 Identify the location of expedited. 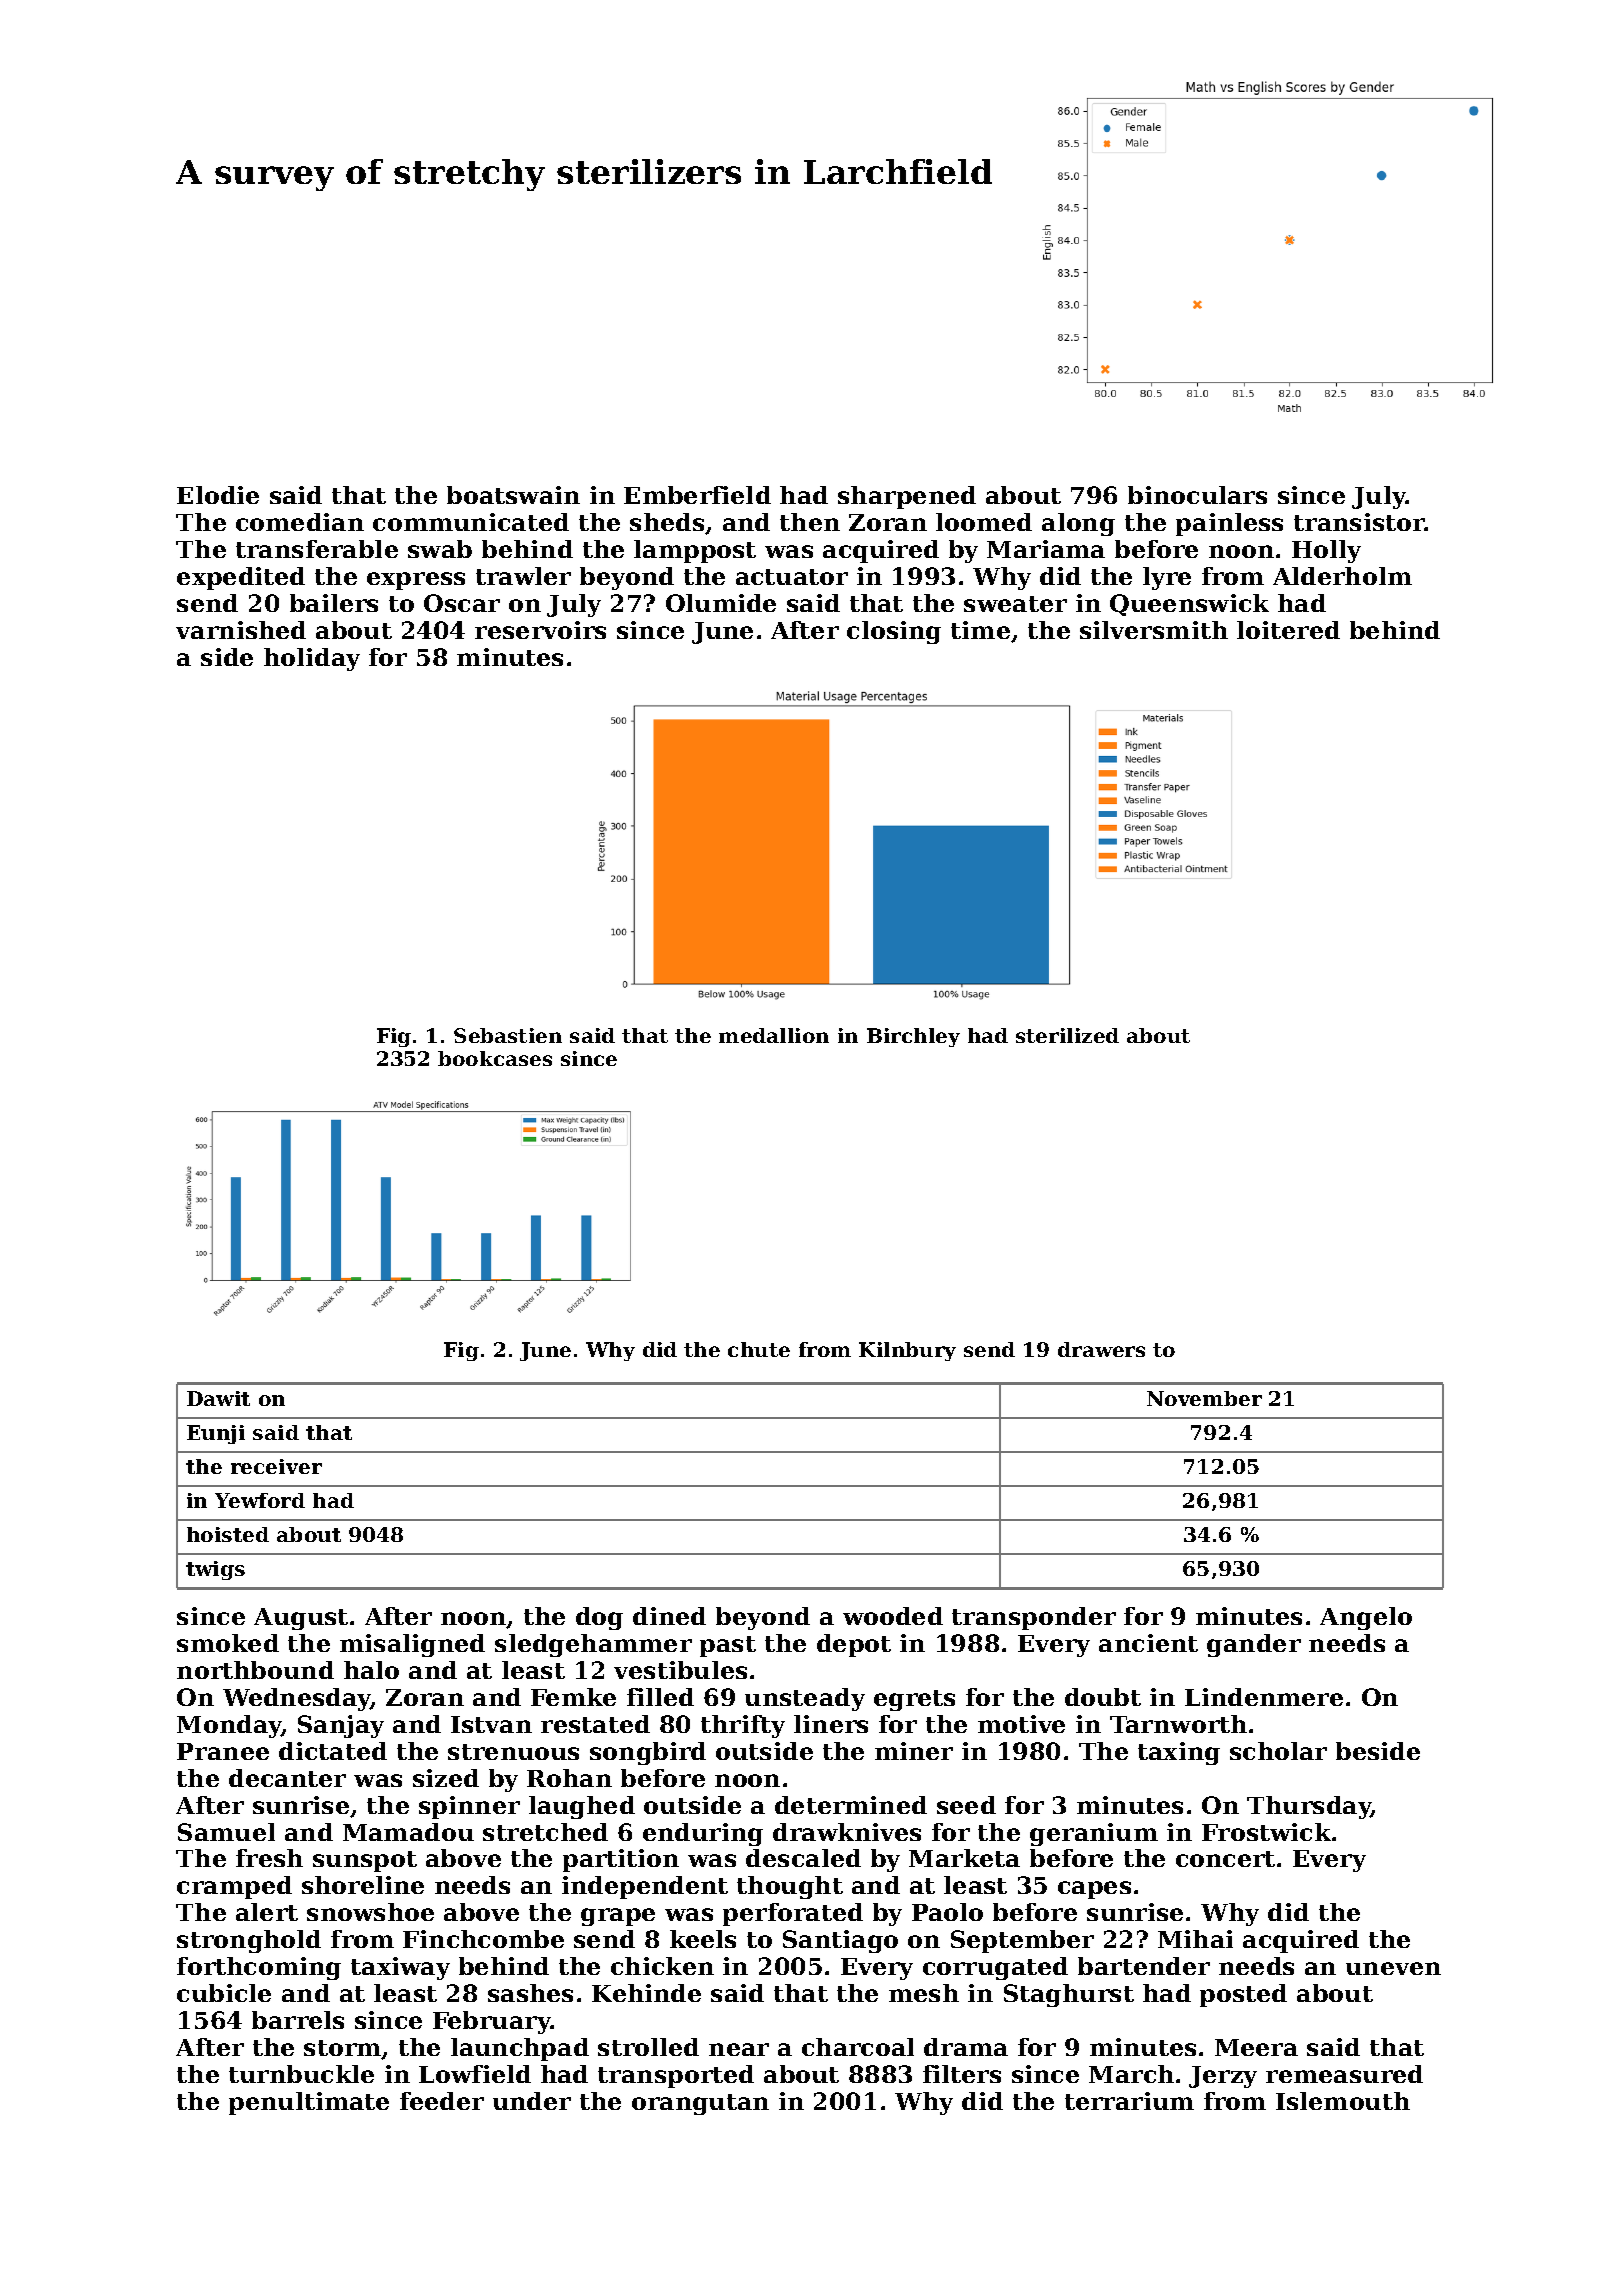
(241, 578).
